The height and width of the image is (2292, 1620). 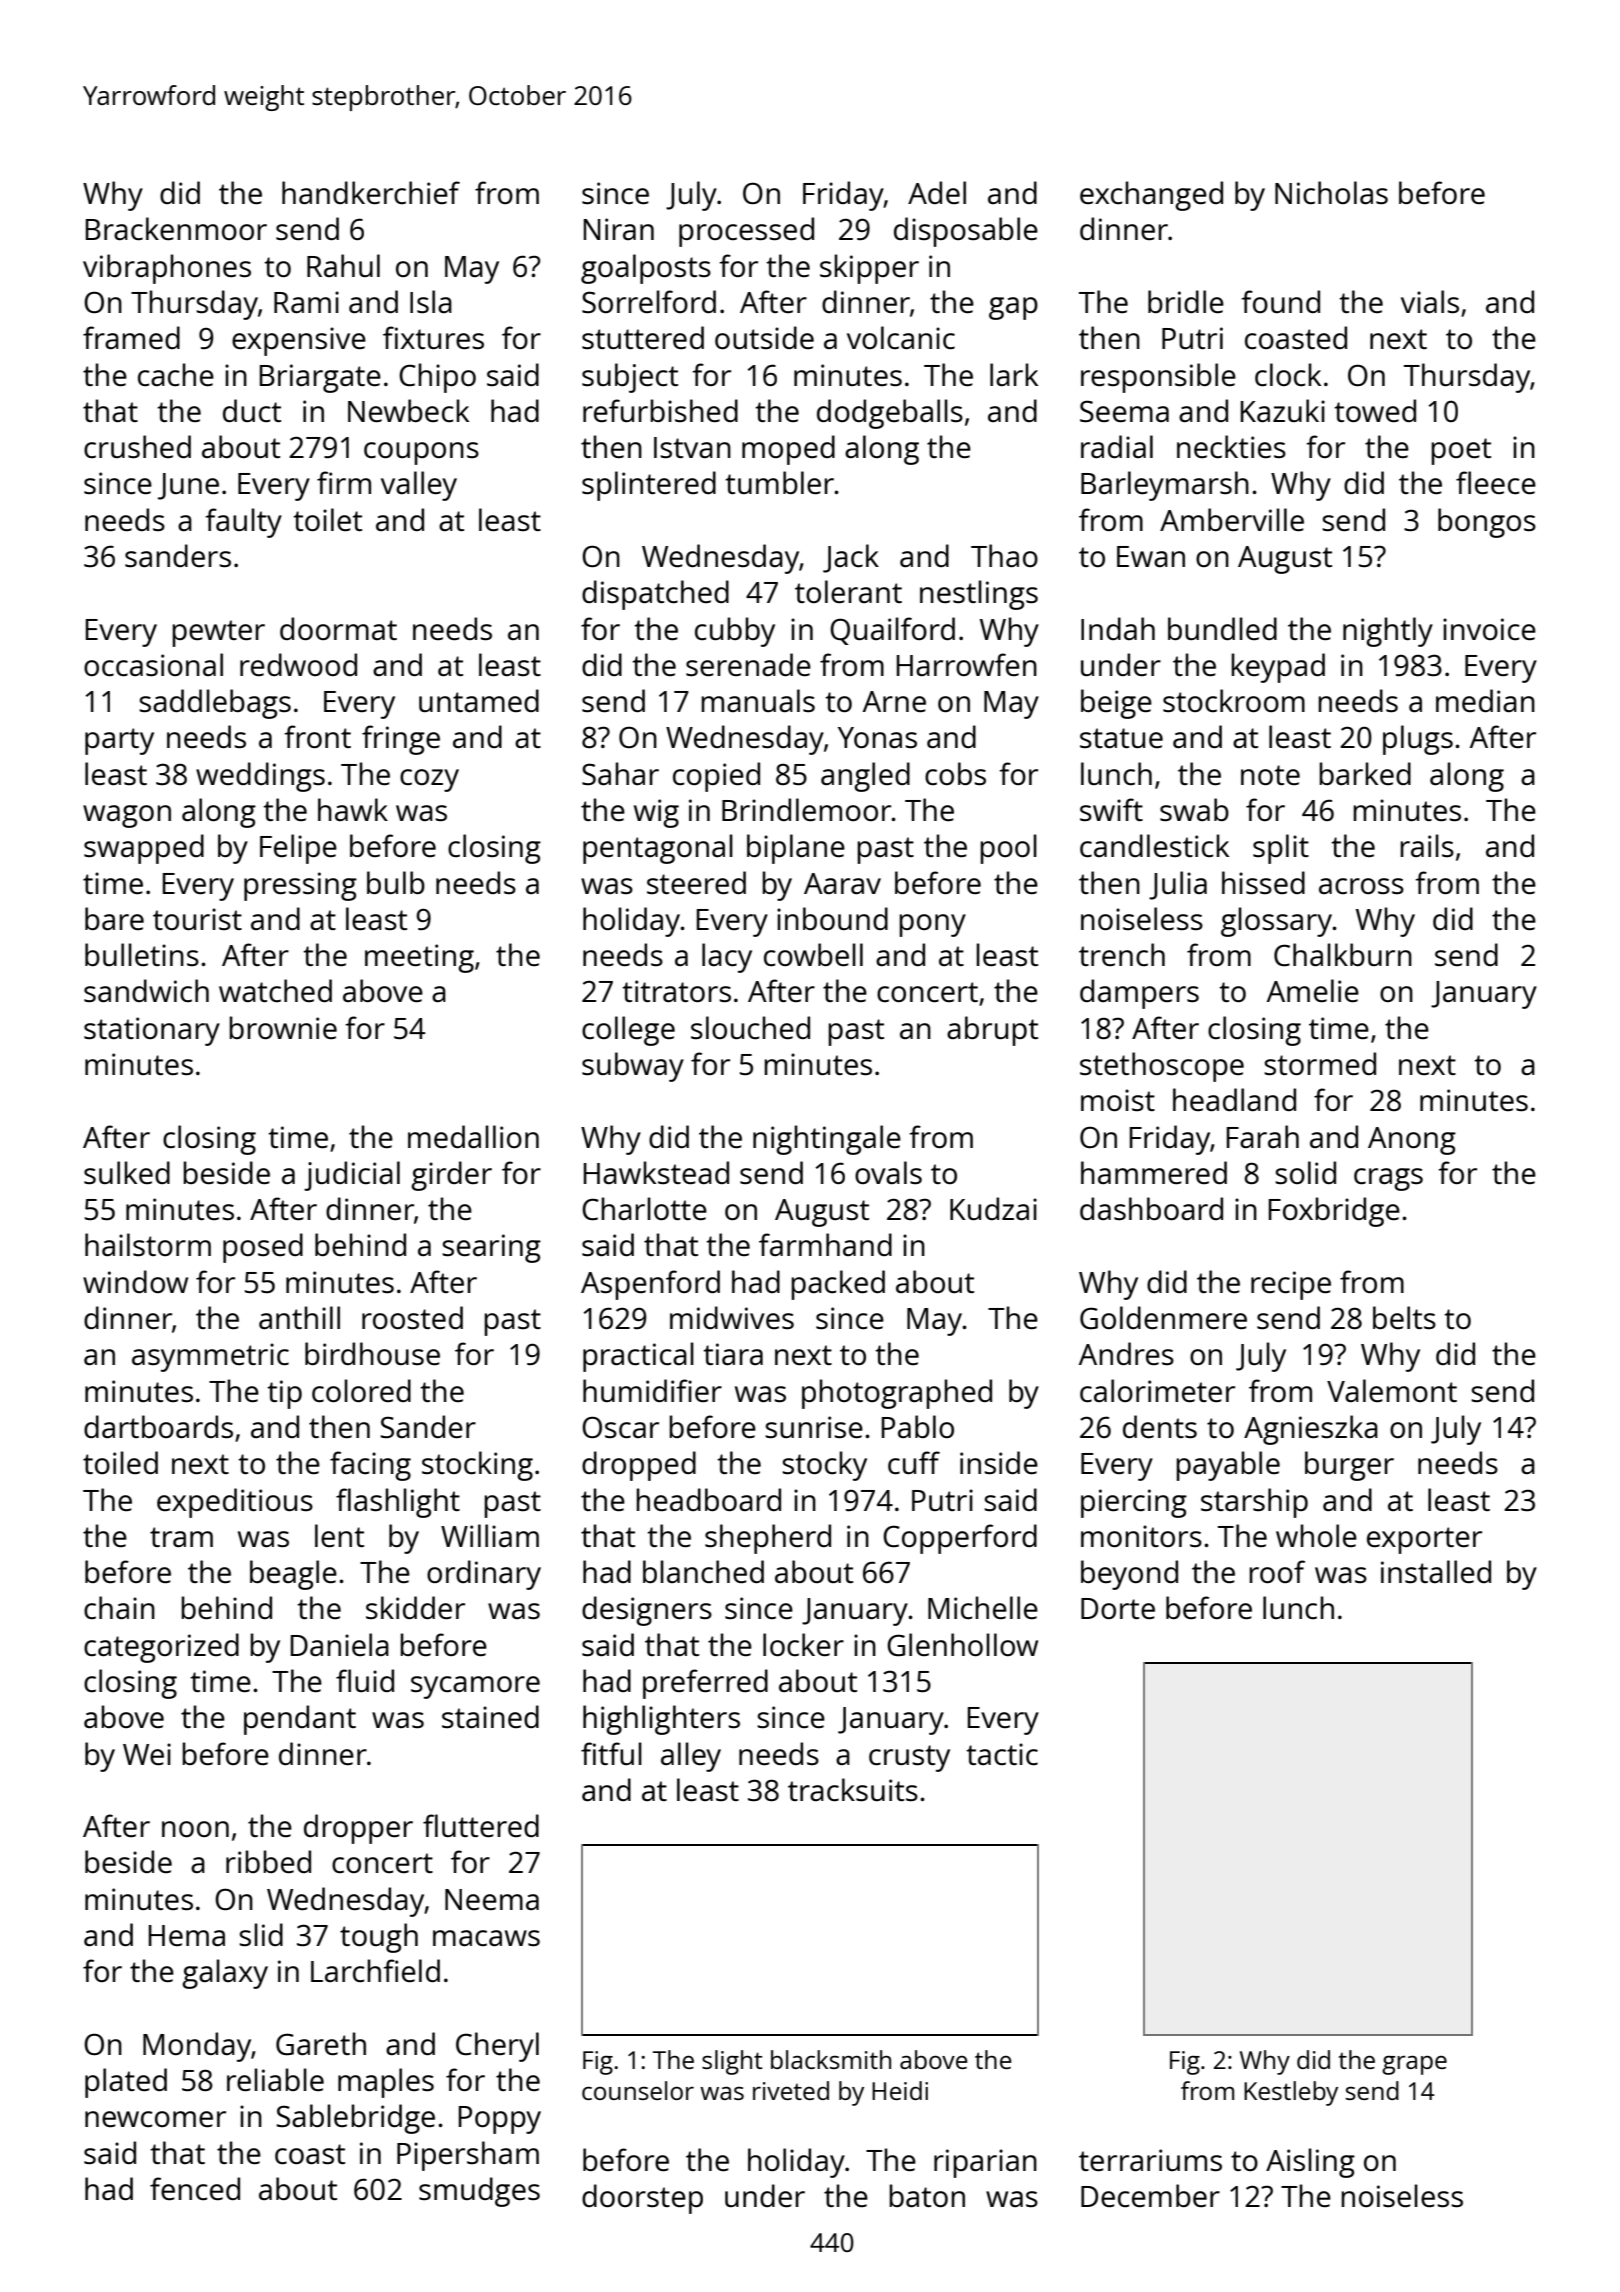 What do you see at coordinates (252, 411) in the image?
I see `duct` at bounding box center [252, 411].
